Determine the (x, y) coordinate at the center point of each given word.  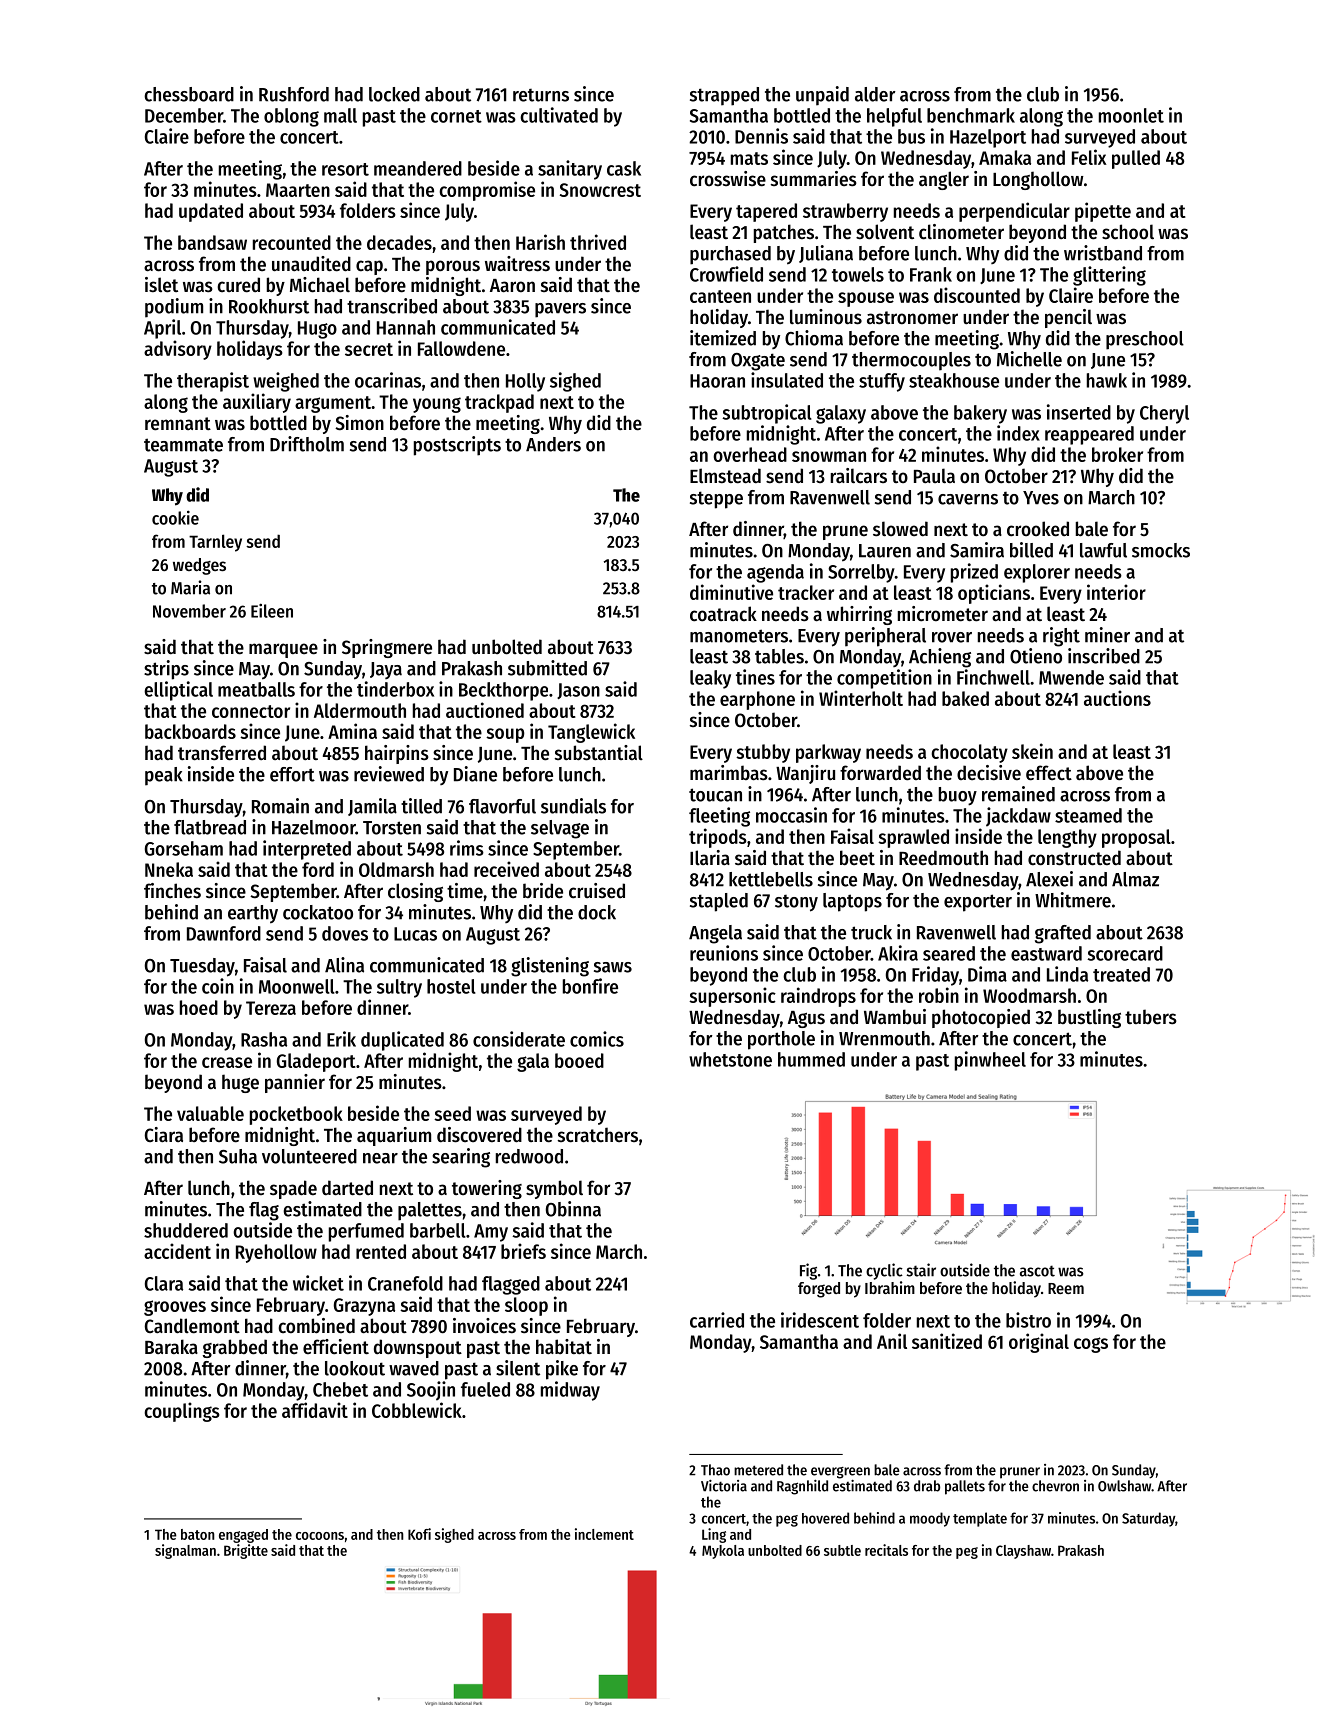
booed (579, 1060)
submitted (547, 668)
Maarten (298, 190)
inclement (604, 1534)
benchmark (971, 115)
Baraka (171, 1346)
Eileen (272, 610)
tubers (1151, 1017)
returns (541, 95)
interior (1116, 592)
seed (452, 1113)
